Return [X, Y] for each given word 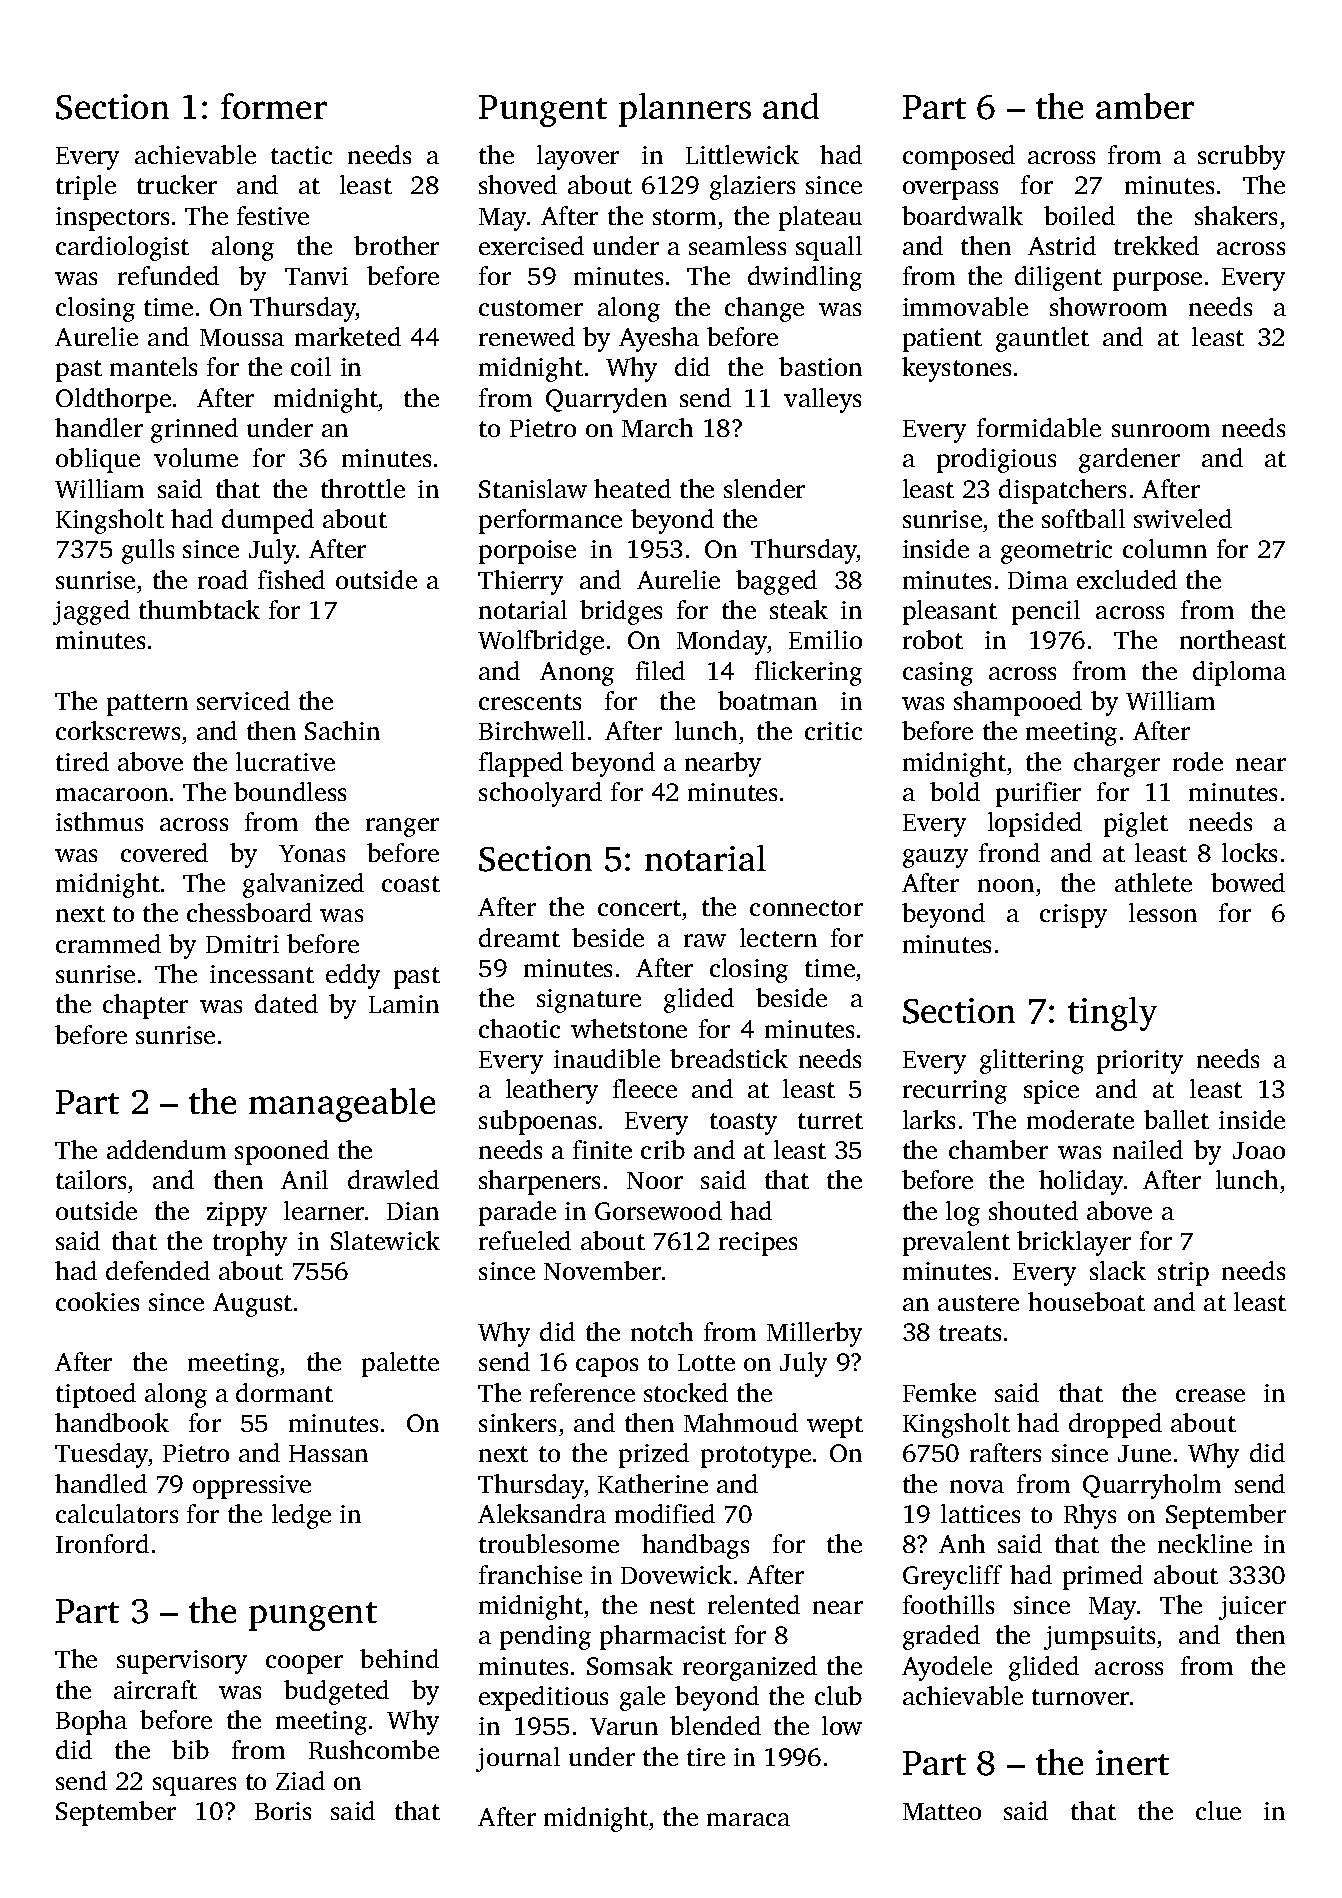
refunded [168, 275]
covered [164, 852]
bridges [621, 612]
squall [829, 248]
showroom [1108, 306]
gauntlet [1042, 339]
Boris [283, 1811]
